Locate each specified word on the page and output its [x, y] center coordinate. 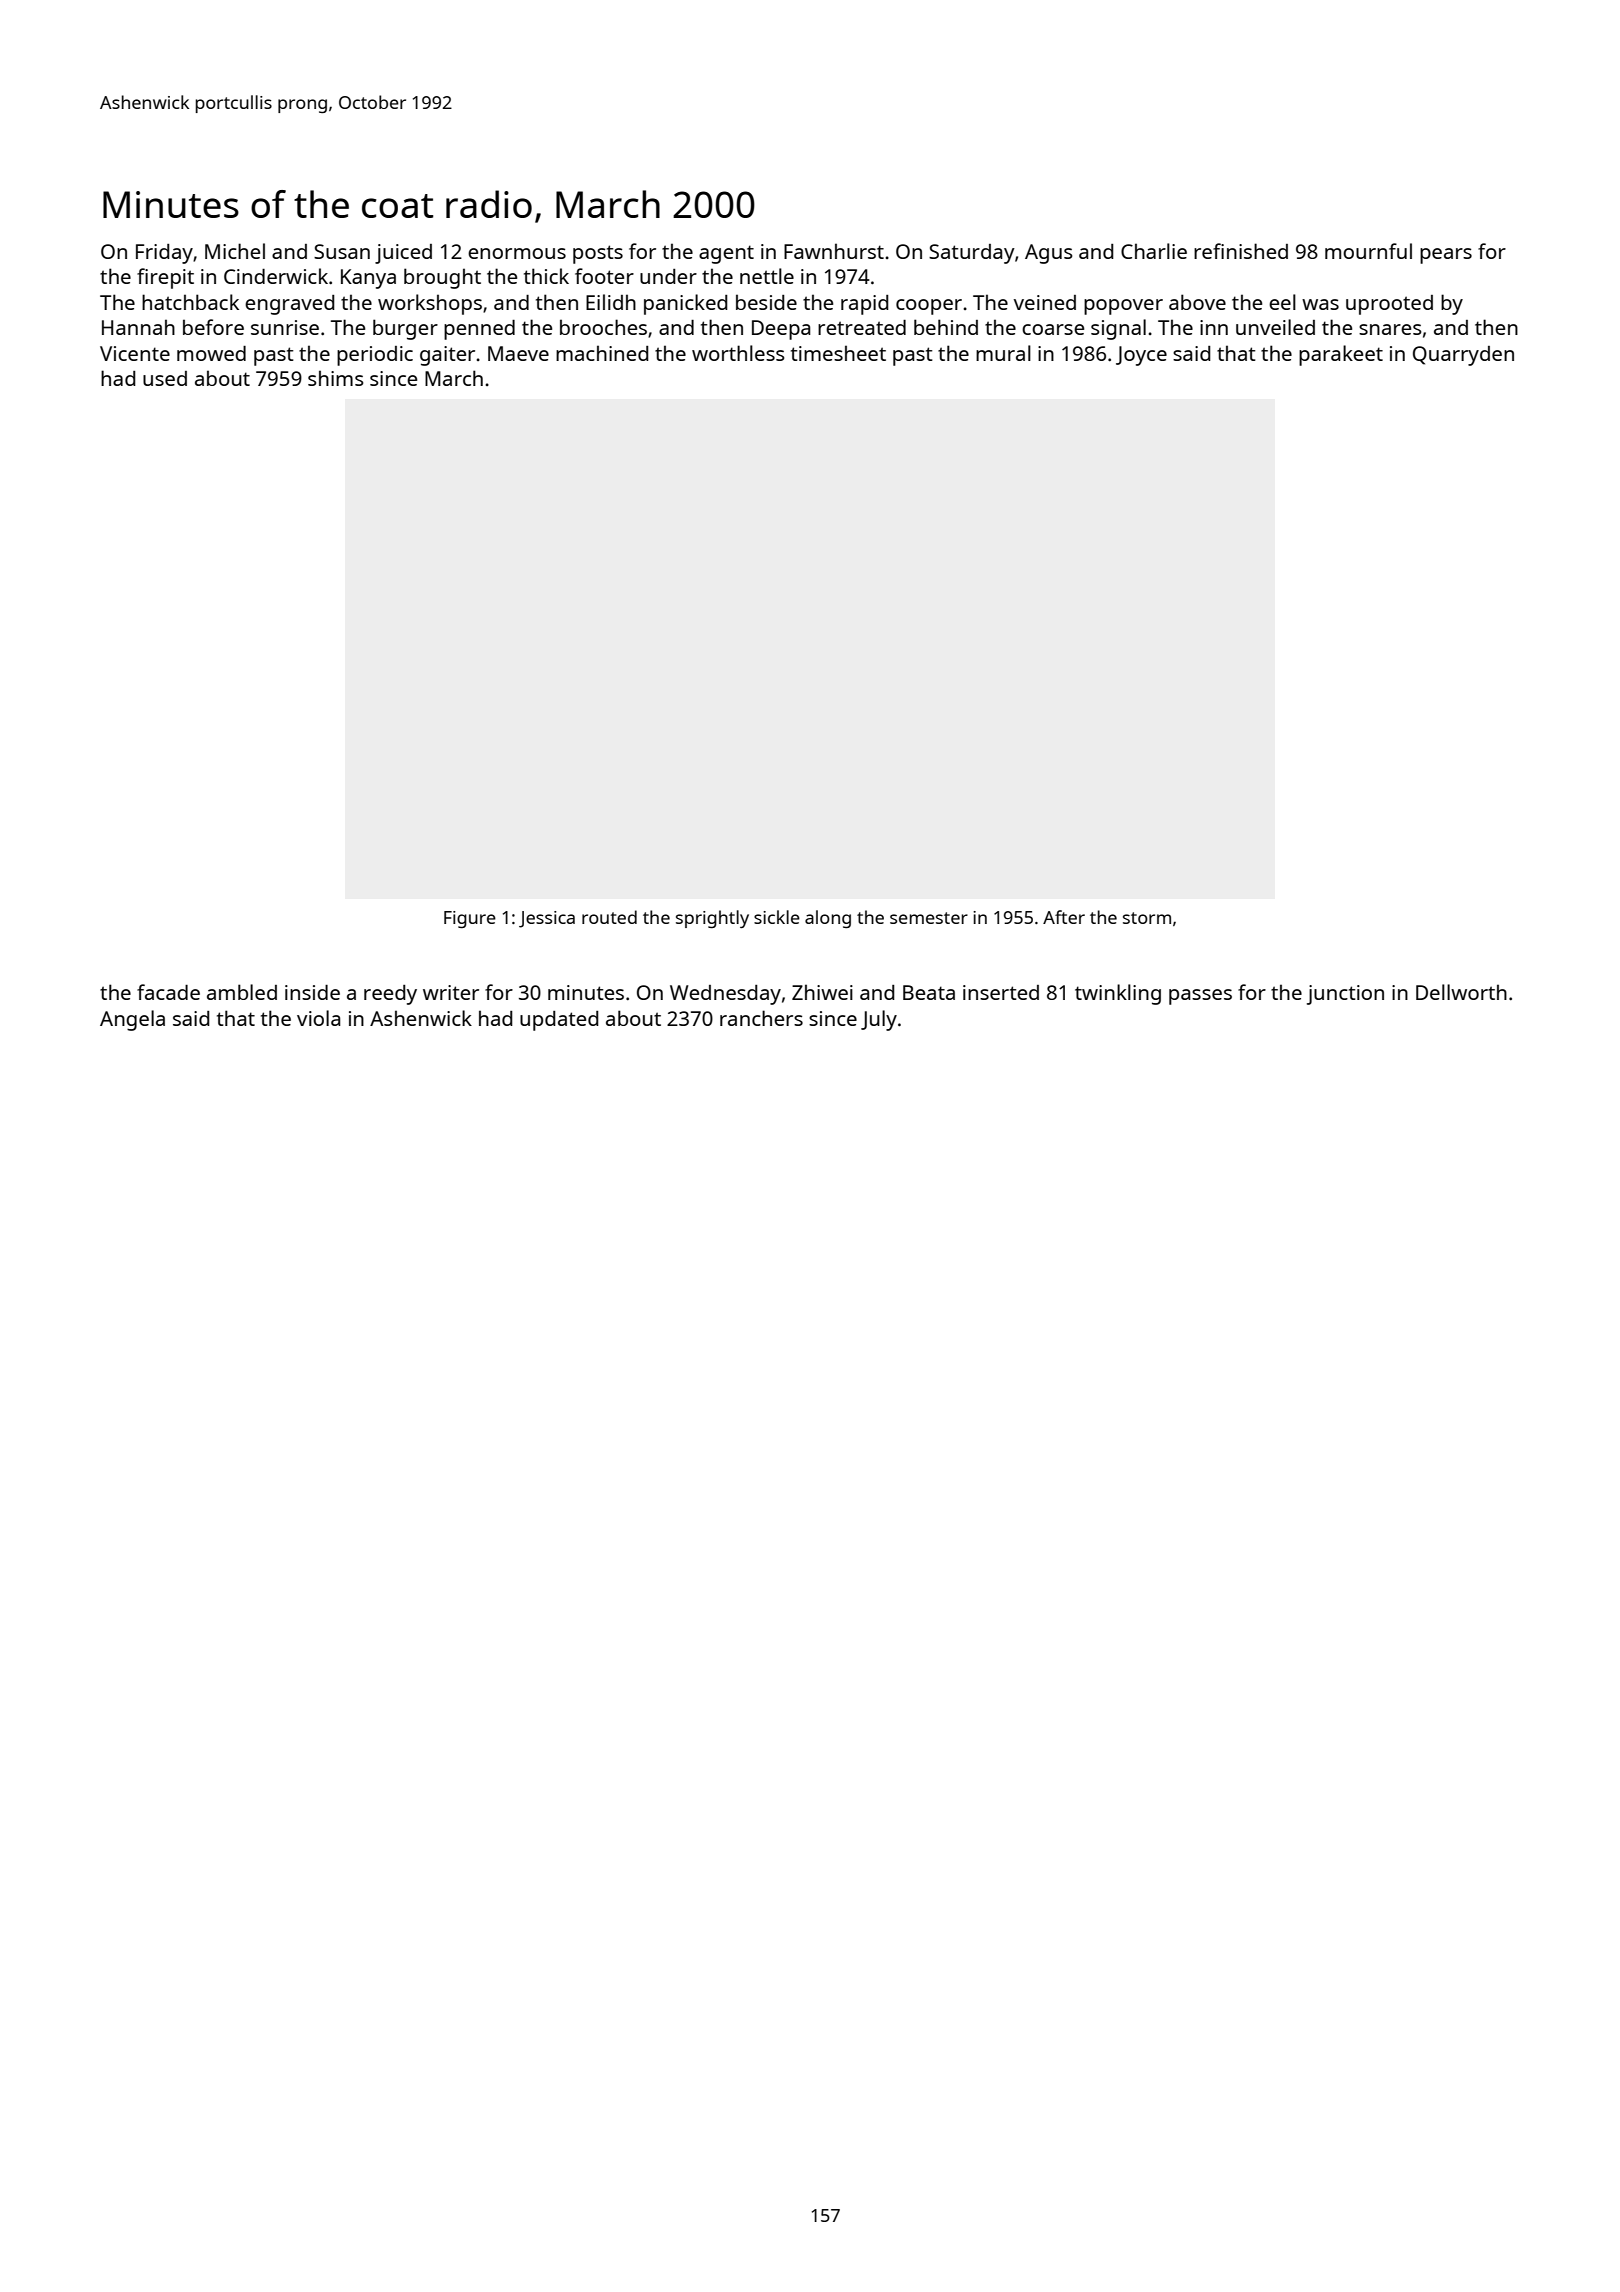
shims [335, 378]
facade [168, 992]
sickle [777, 917]
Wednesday [725, 995]
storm [1147, 918]
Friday [164, 254]
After [1064, 917]
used [165, 378]
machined [602, 353]
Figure [470, 919]
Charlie [1154, 251]
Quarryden [1463, 356]
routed [609, 917]
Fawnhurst [834, 251]
